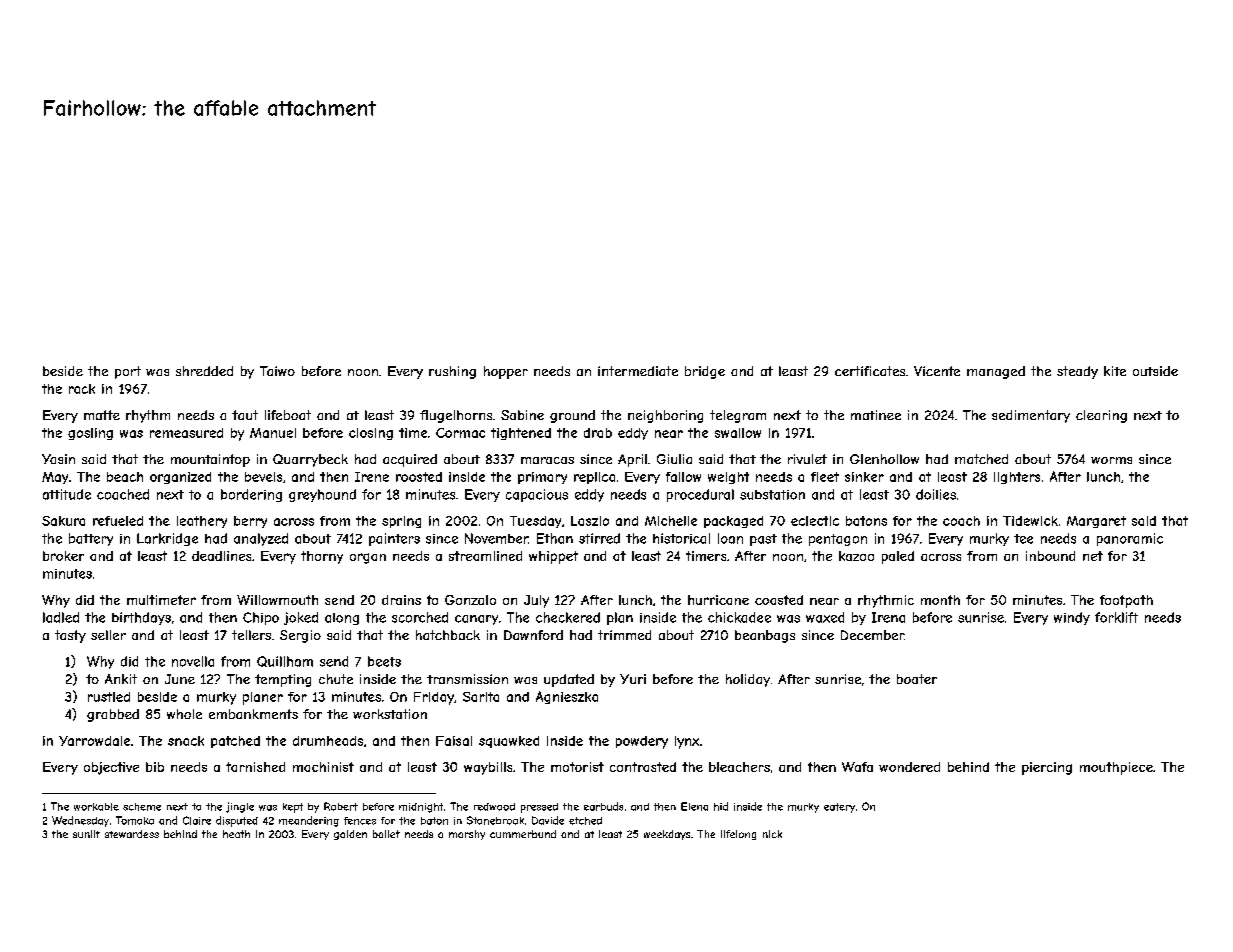 This page has height=952, width=1233. Describe the element at coordinates (1096, 522) in the page. I see `Margaret` at that location.
